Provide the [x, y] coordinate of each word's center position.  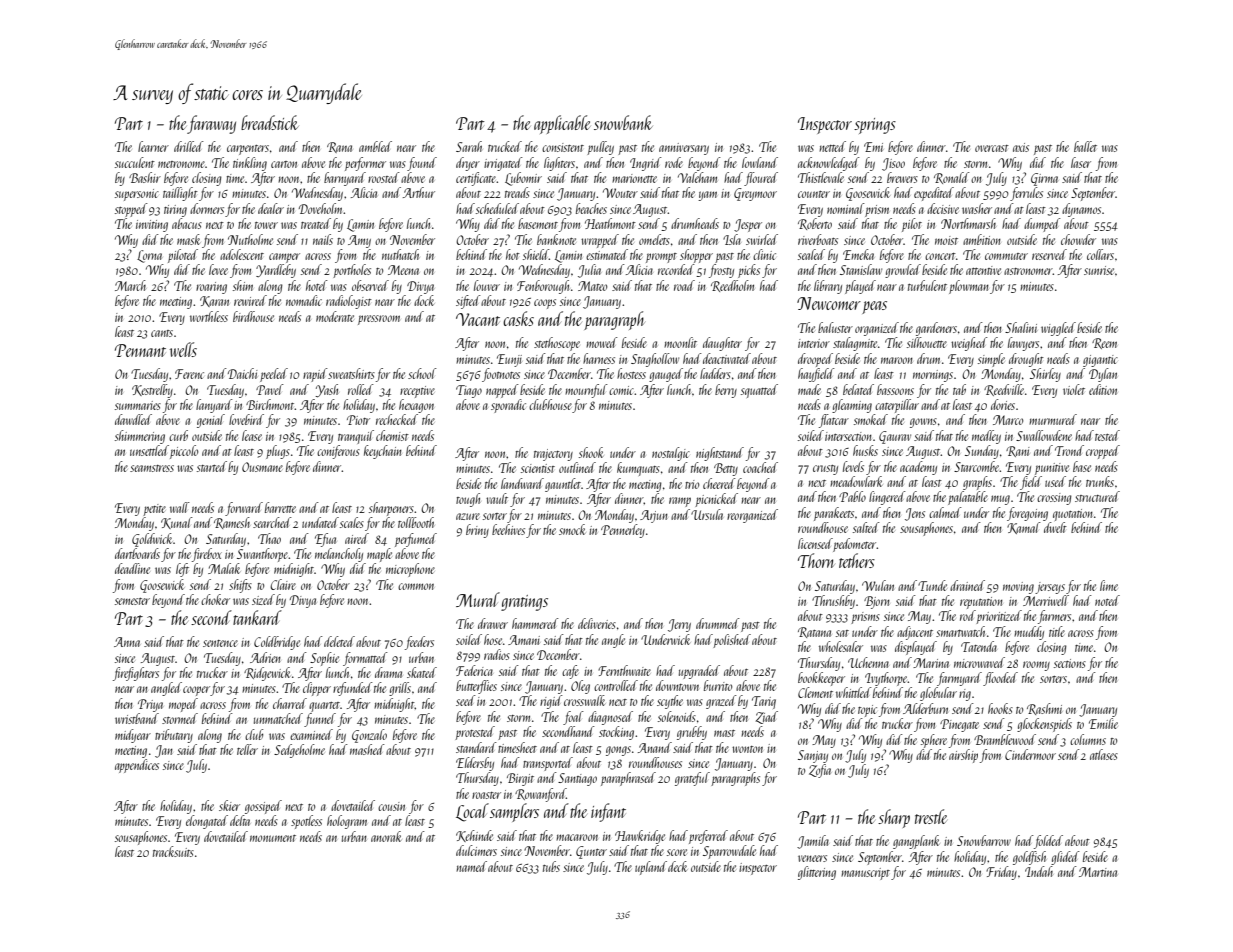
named [471, 866]
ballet [1085, 146]
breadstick [270, 122]
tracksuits [173, 851]
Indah [1039, 871]
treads [517, 192]
